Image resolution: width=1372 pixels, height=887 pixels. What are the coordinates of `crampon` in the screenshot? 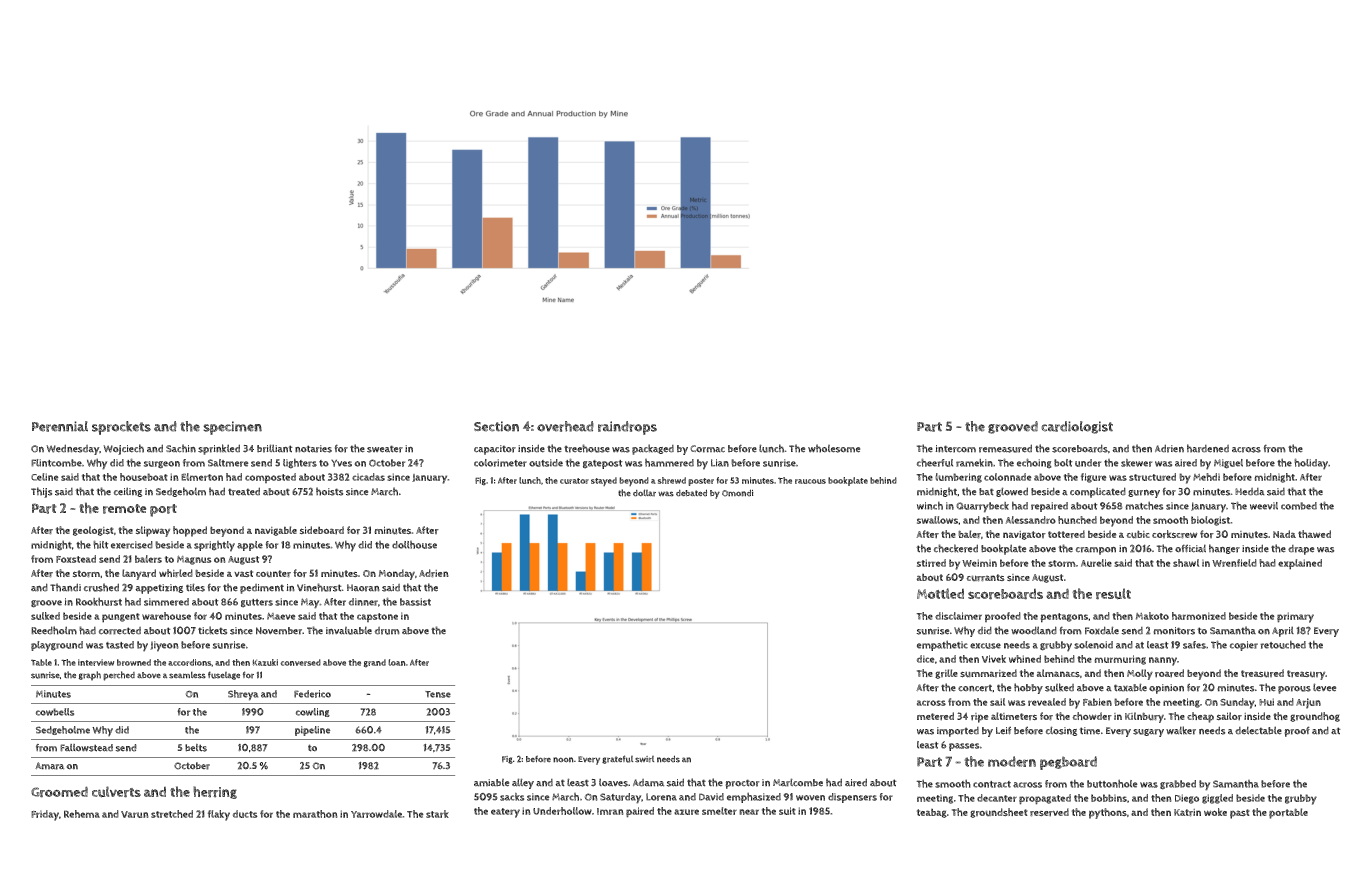 It's located at (1096, 551).
